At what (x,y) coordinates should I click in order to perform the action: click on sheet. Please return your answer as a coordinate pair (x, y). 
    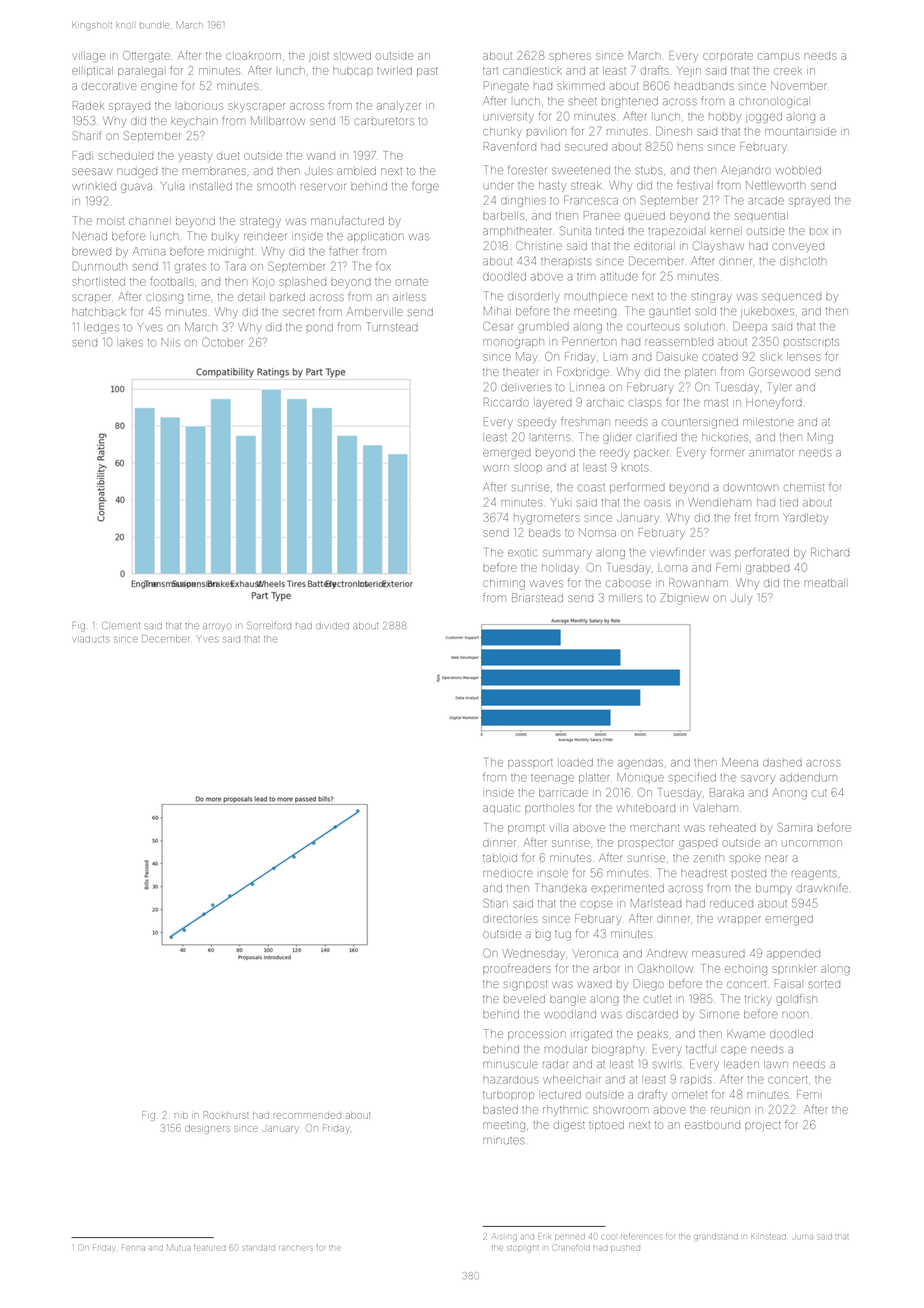
    Looking at the image, I should click on (583, 102).
